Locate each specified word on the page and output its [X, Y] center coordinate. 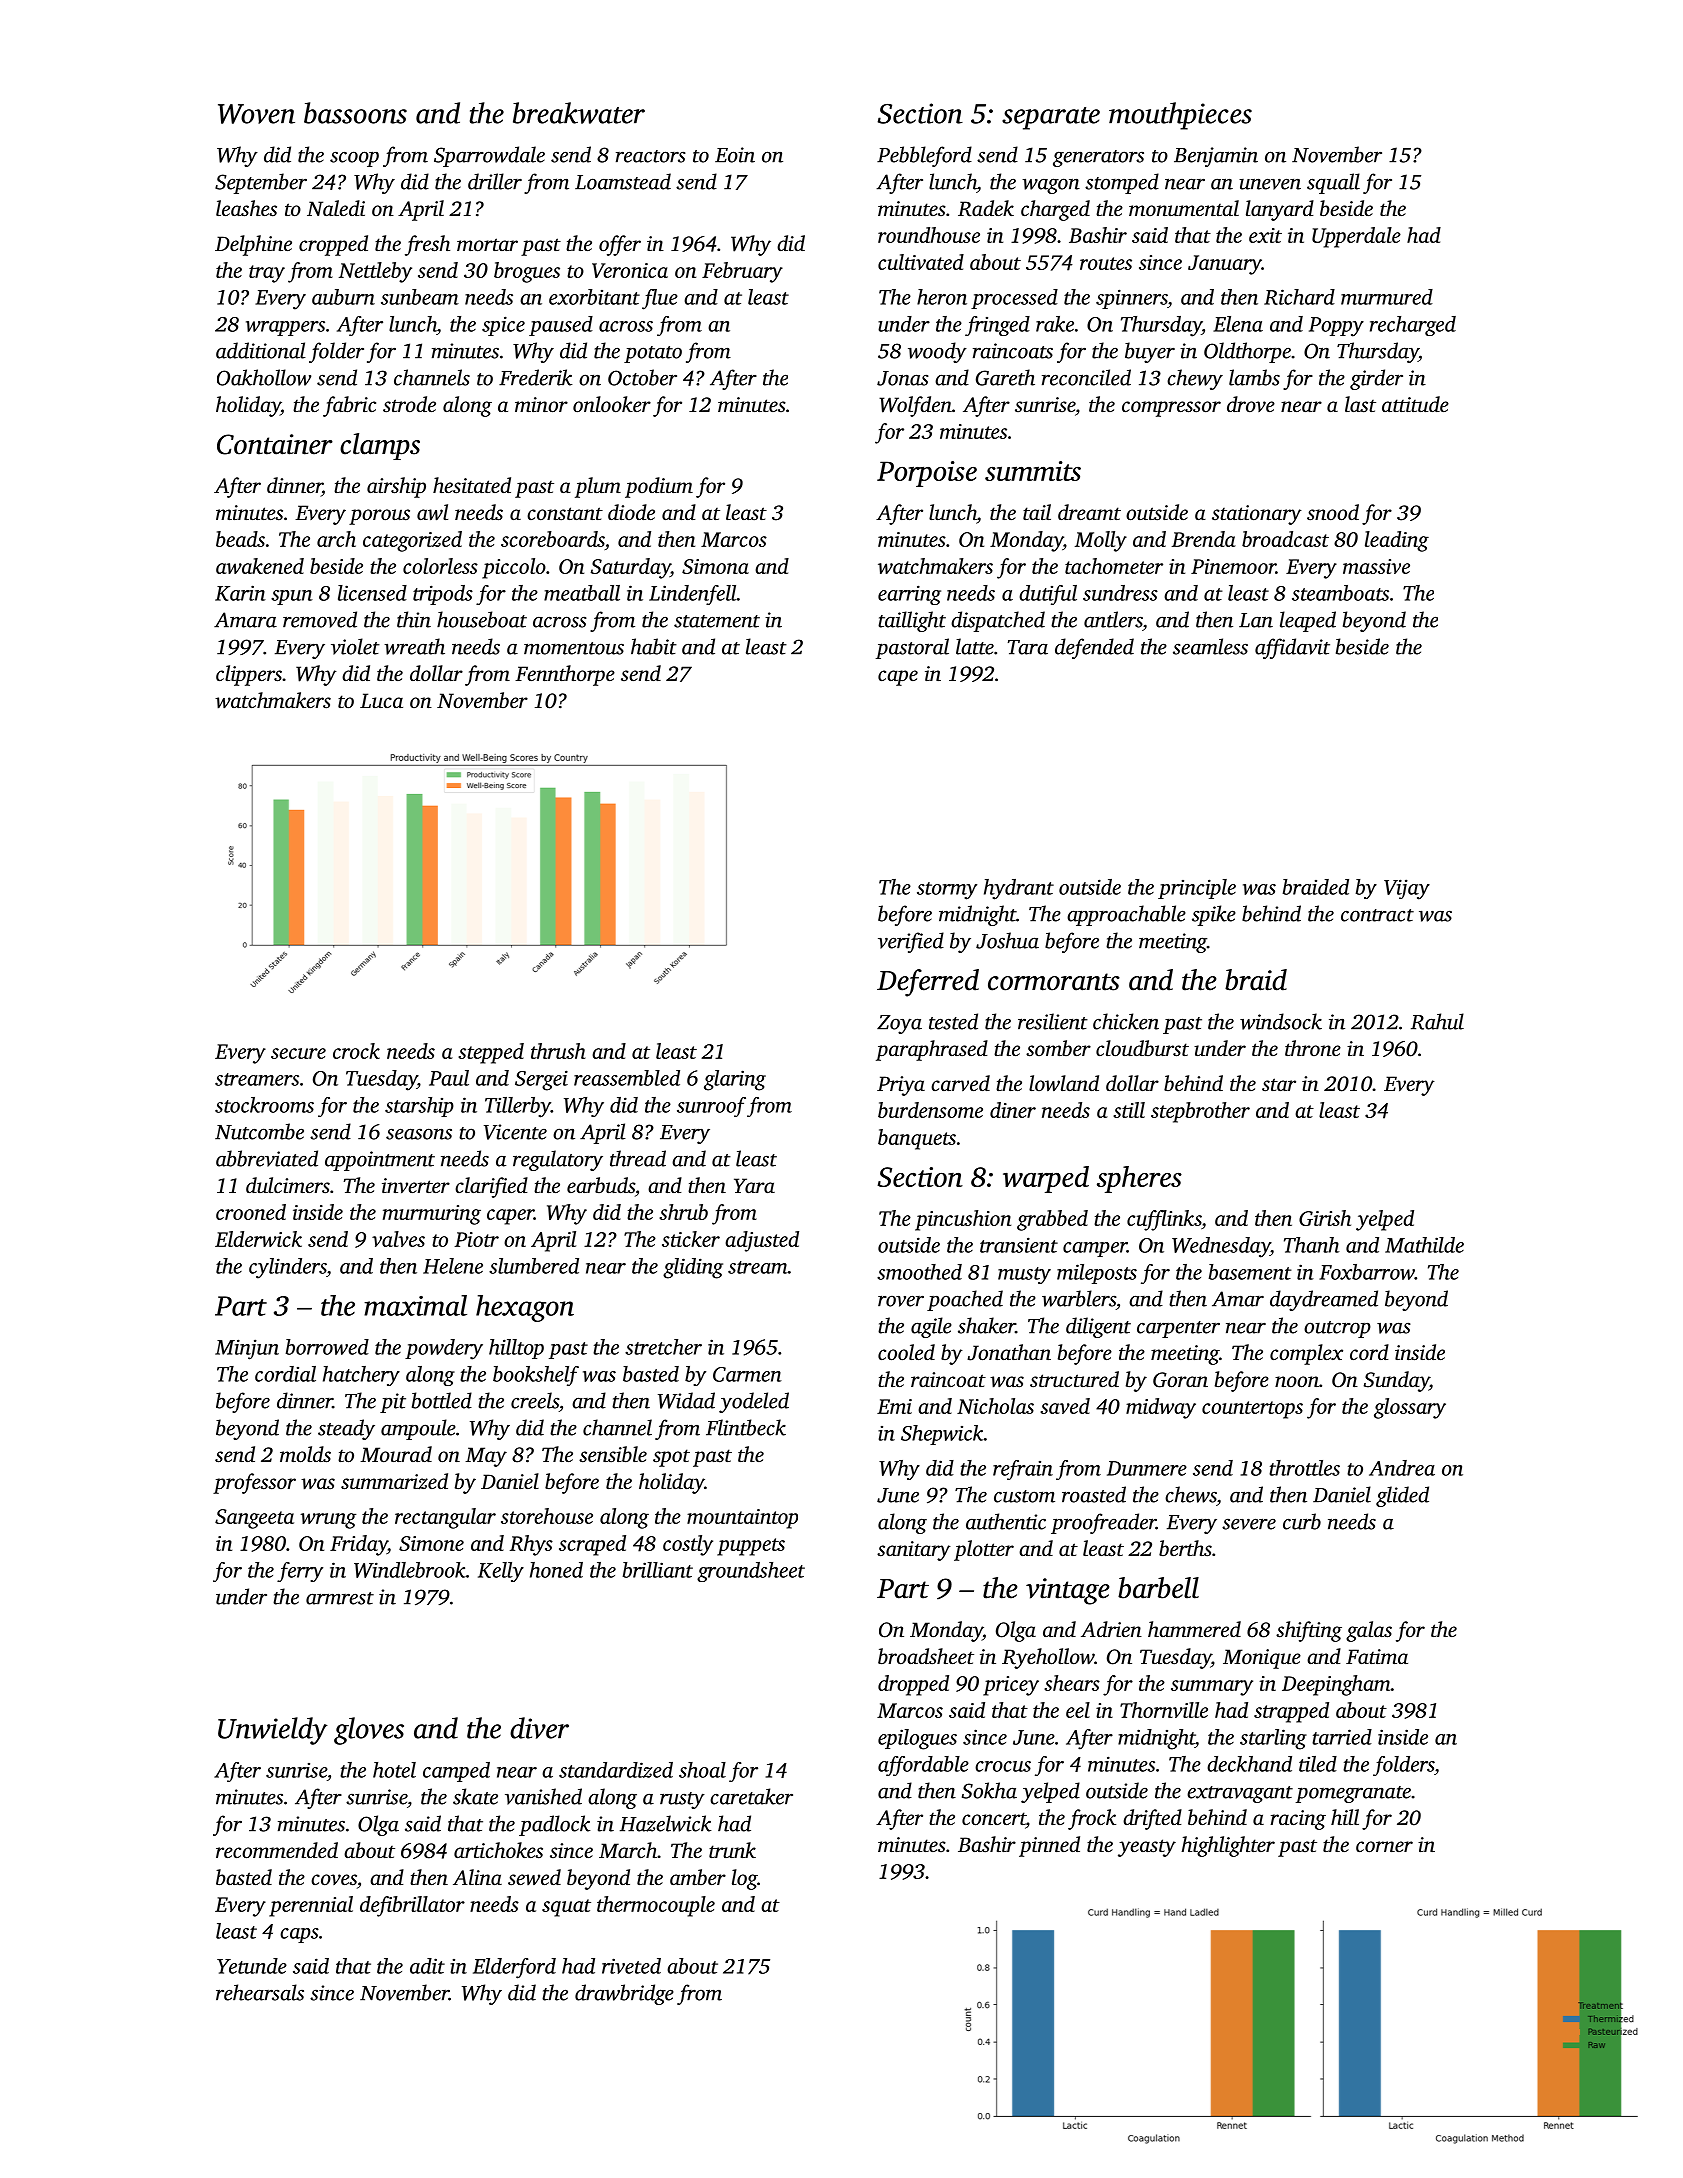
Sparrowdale [489, 156]
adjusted [762, 1241]
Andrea [1402, 1468]
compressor [1171, 409]
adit [427, 1966]
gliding [693, 1268]
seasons [419, 1134]
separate [1051, 118]
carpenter [1178, 1329]
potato [653, 354]
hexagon [525, 1308]
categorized [412, 541]
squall [1333, 183]
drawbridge [624, 1994]
